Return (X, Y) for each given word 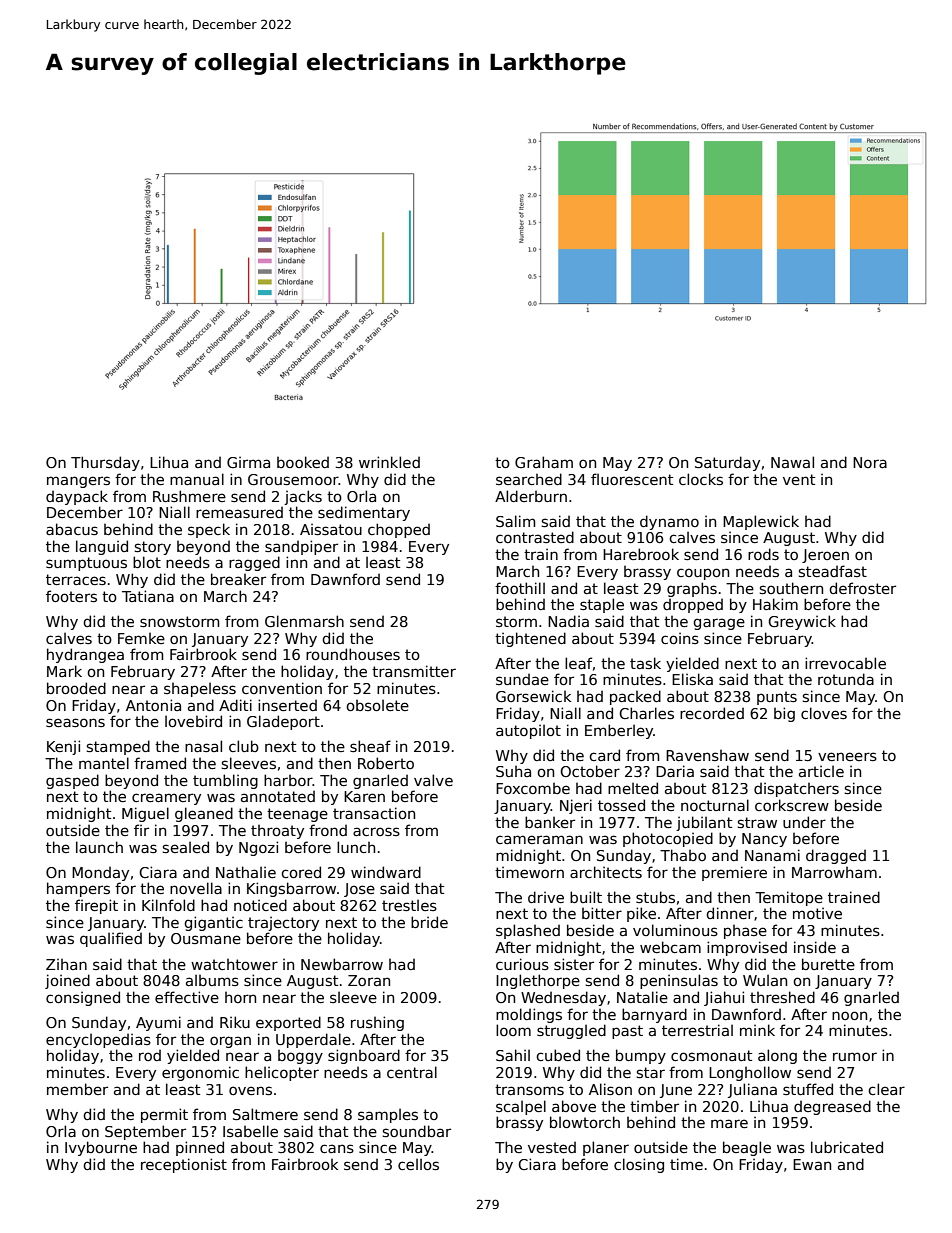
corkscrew (792, 805)
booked (303, 462)
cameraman (539, 839)
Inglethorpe (538, 981)
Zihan (66, 964)
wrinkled (389, 462)
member (77, 1089)
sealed (186, 847)
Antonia (153, 705)
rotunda (846, 679)
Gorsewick (533, 696)
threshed (782, 997)
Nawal (792, 462)
